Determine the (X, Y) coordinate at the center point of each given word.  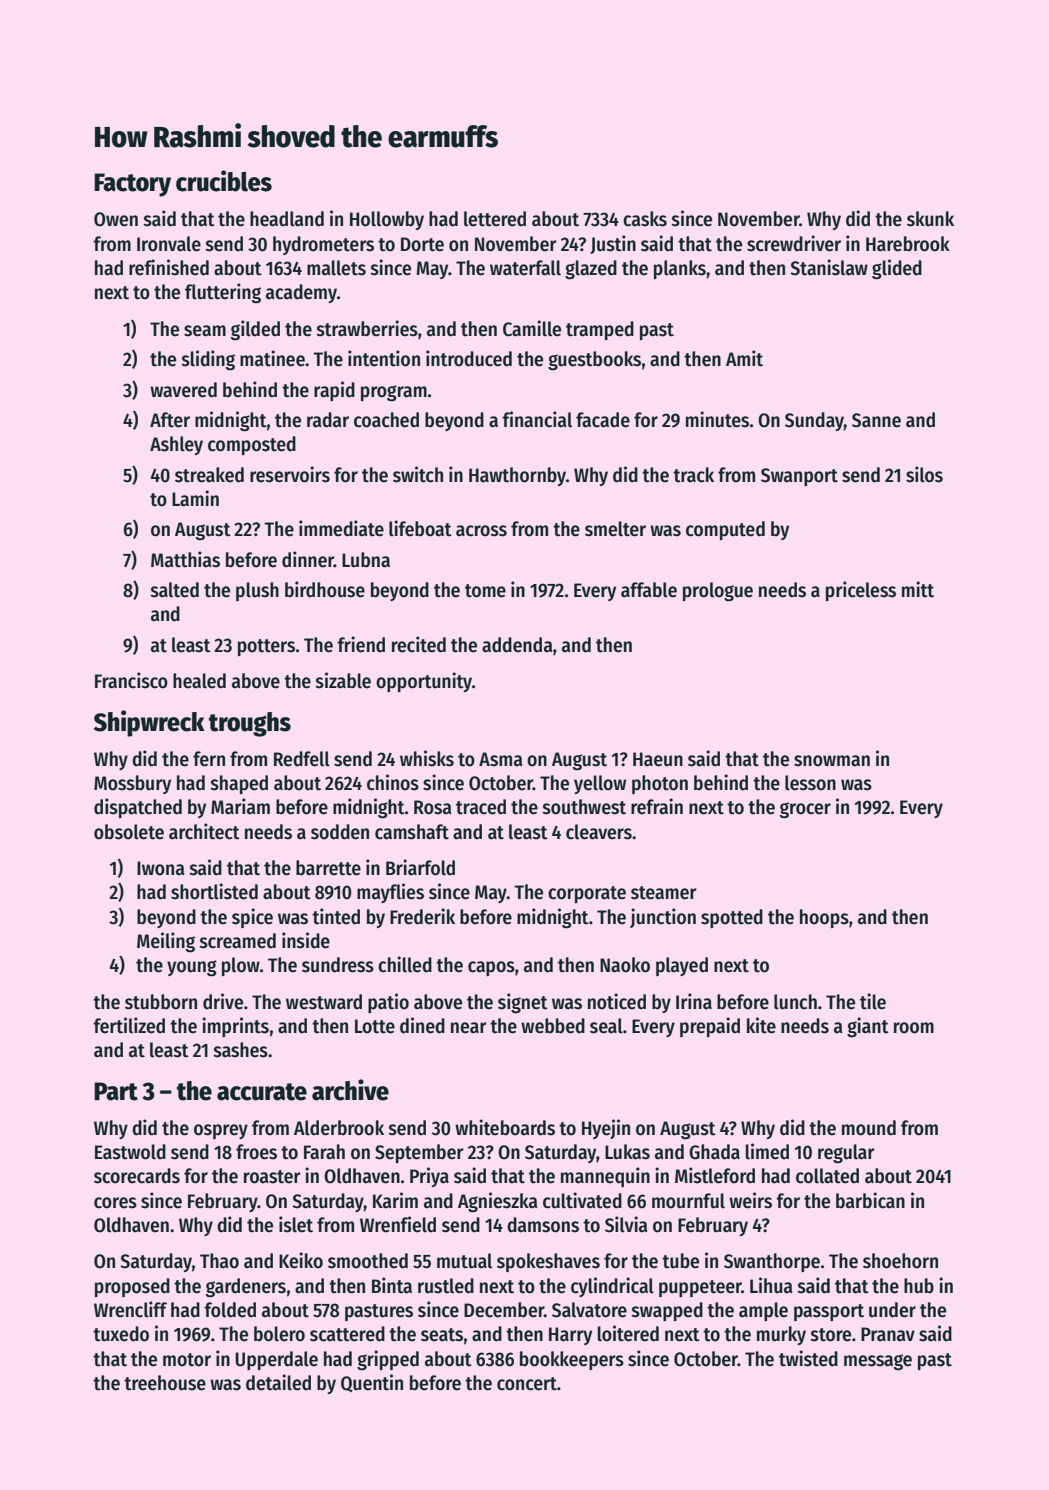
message (878, 1362)
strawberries (367, 328)
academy (301, 293)
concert (527, 1384)
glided (897, 269)
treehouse (165, 1383)
